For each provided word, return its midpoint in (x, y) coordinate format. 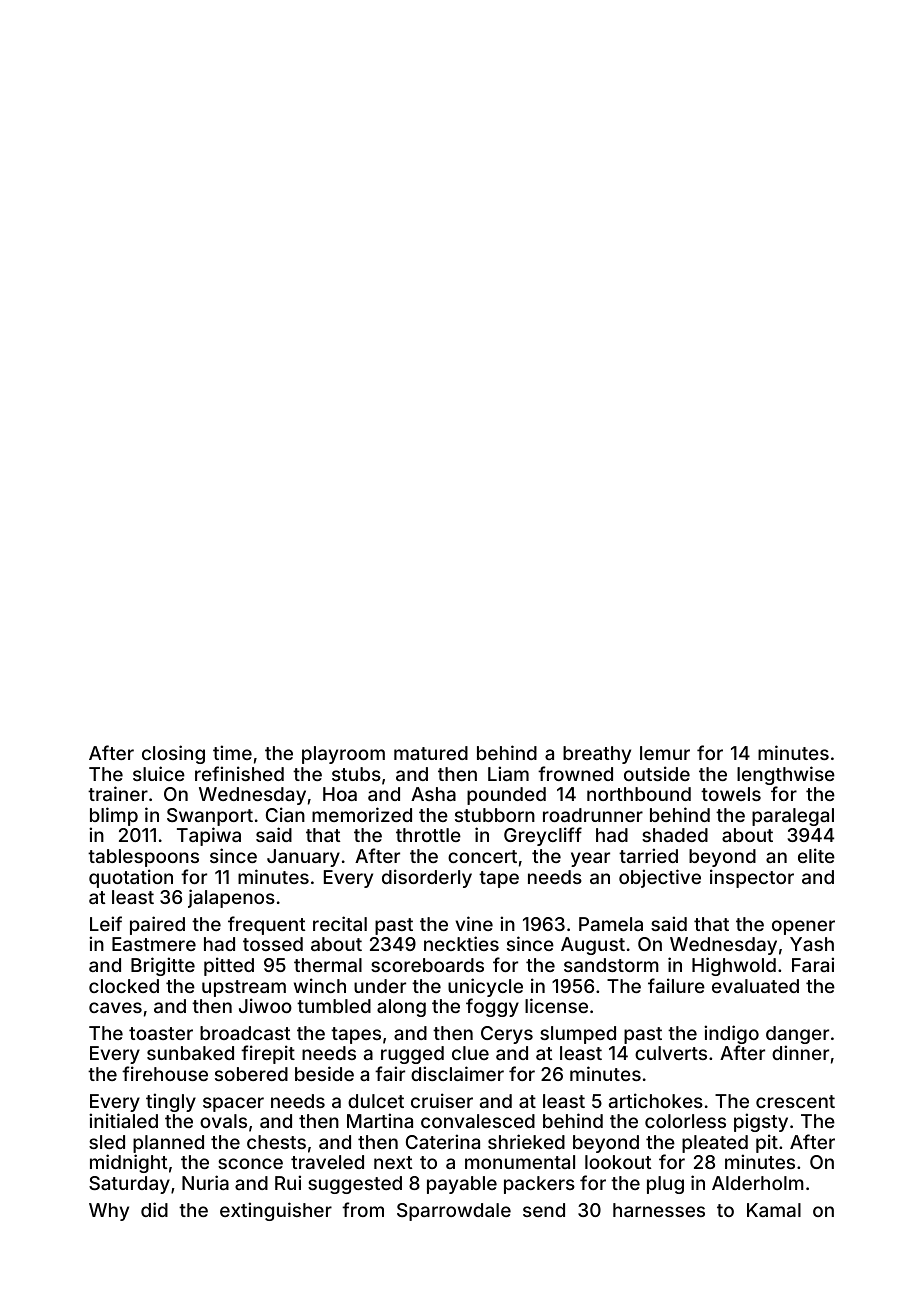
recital (340, 923)
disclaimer (457, 1073)
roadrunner (593, 815)
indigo (731, 1034)
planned (168, 1144)
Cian (285, 814)
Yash (812, 944)
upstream (244, 988)
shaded (675, 835)
